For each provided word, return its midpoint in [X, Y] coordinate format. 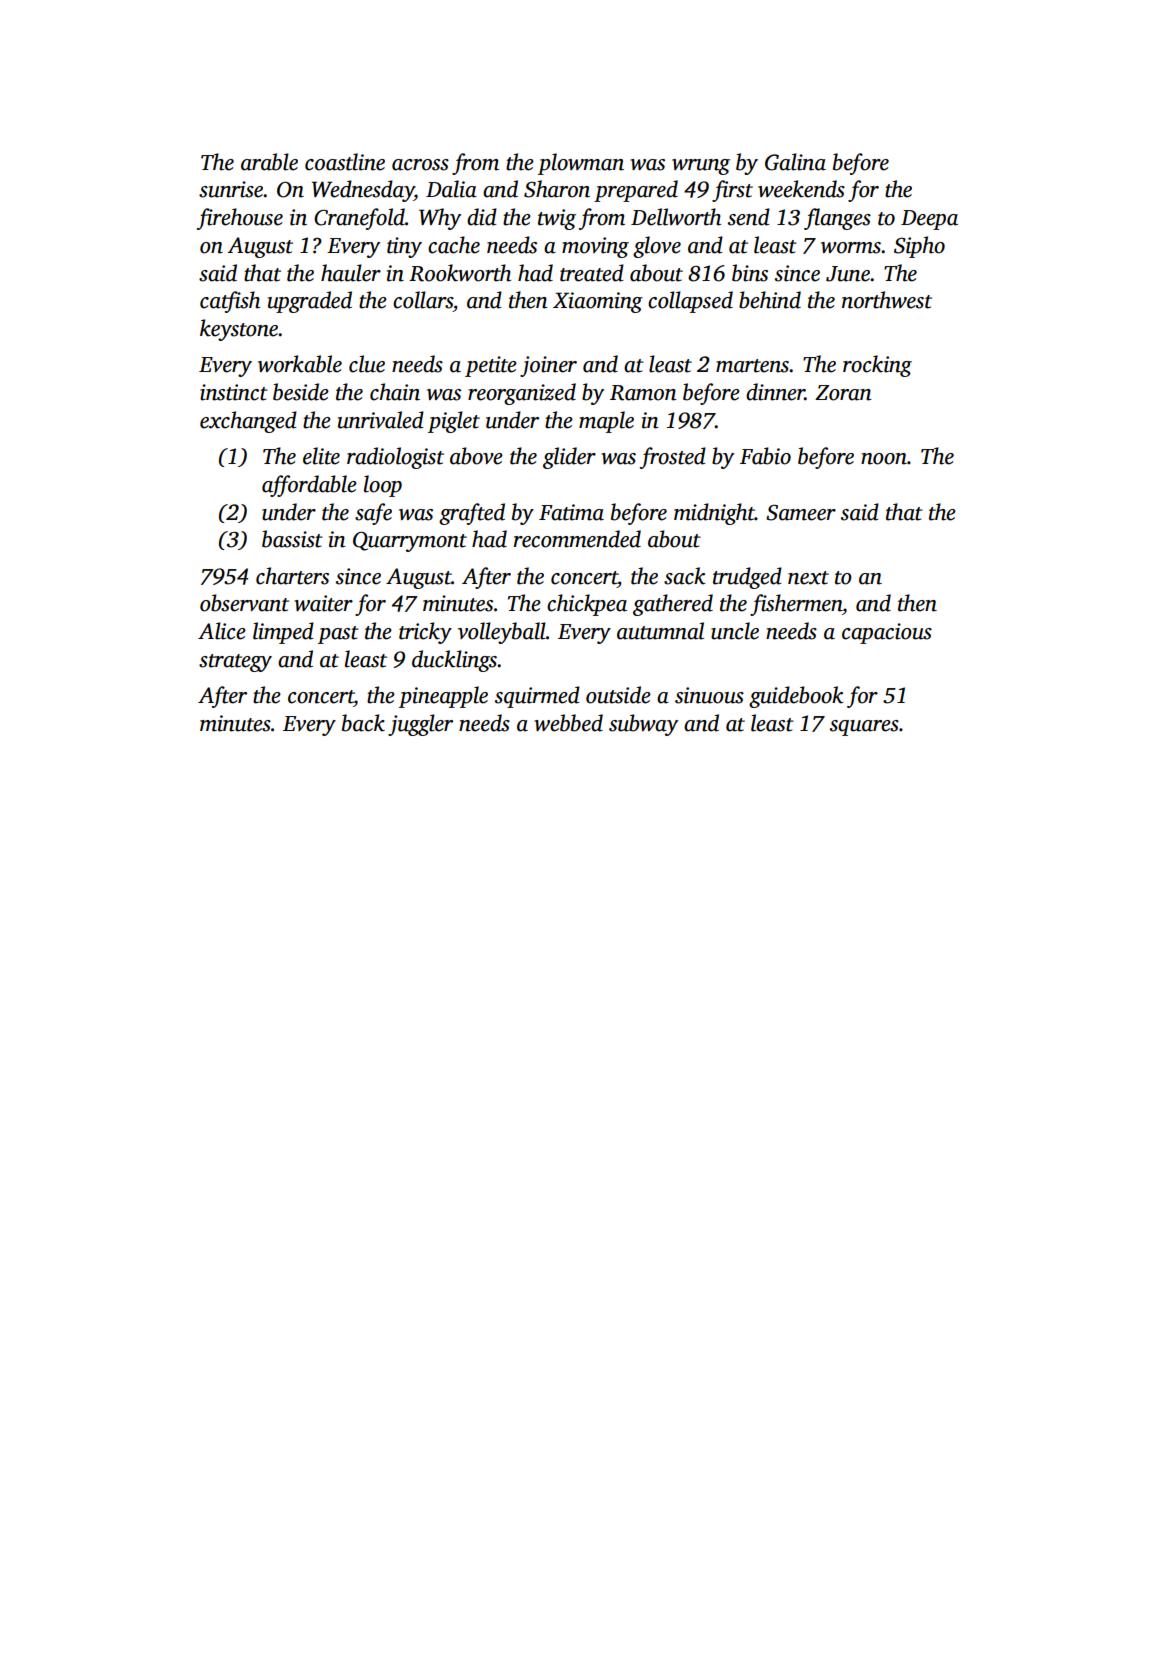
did [482, 217]
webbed [568, 723]
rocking [877, 366]
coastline [345, 162]
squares [864, 728]
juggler [420, 725]
